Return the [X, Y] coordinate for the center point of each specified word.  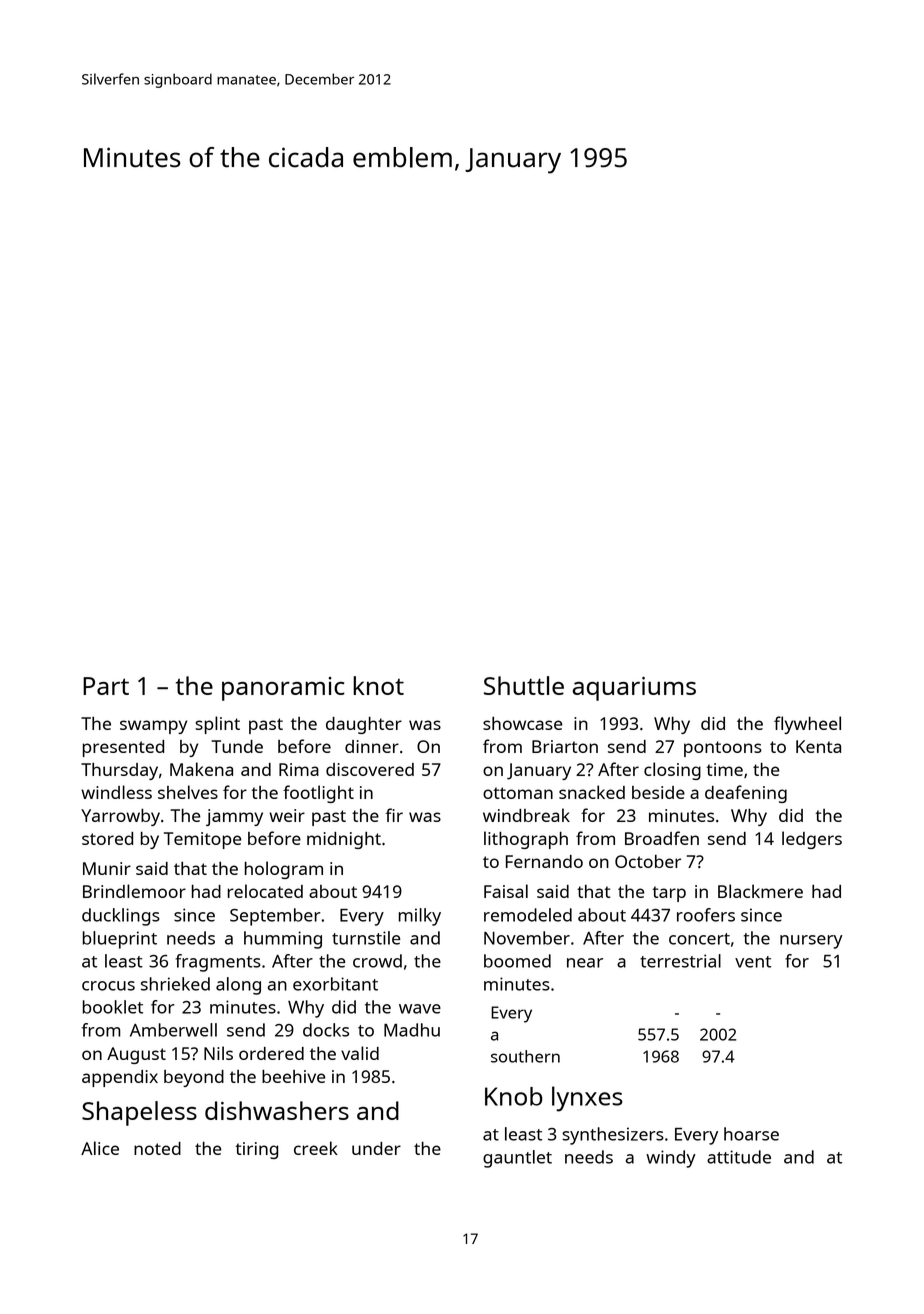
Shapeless [139, 1113]
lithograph [526, 840]
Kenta [818, 746]
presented [123, 748]
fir [394, 815]
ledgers [812, 840]
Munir [107, 868]
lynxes [587, 1099]
